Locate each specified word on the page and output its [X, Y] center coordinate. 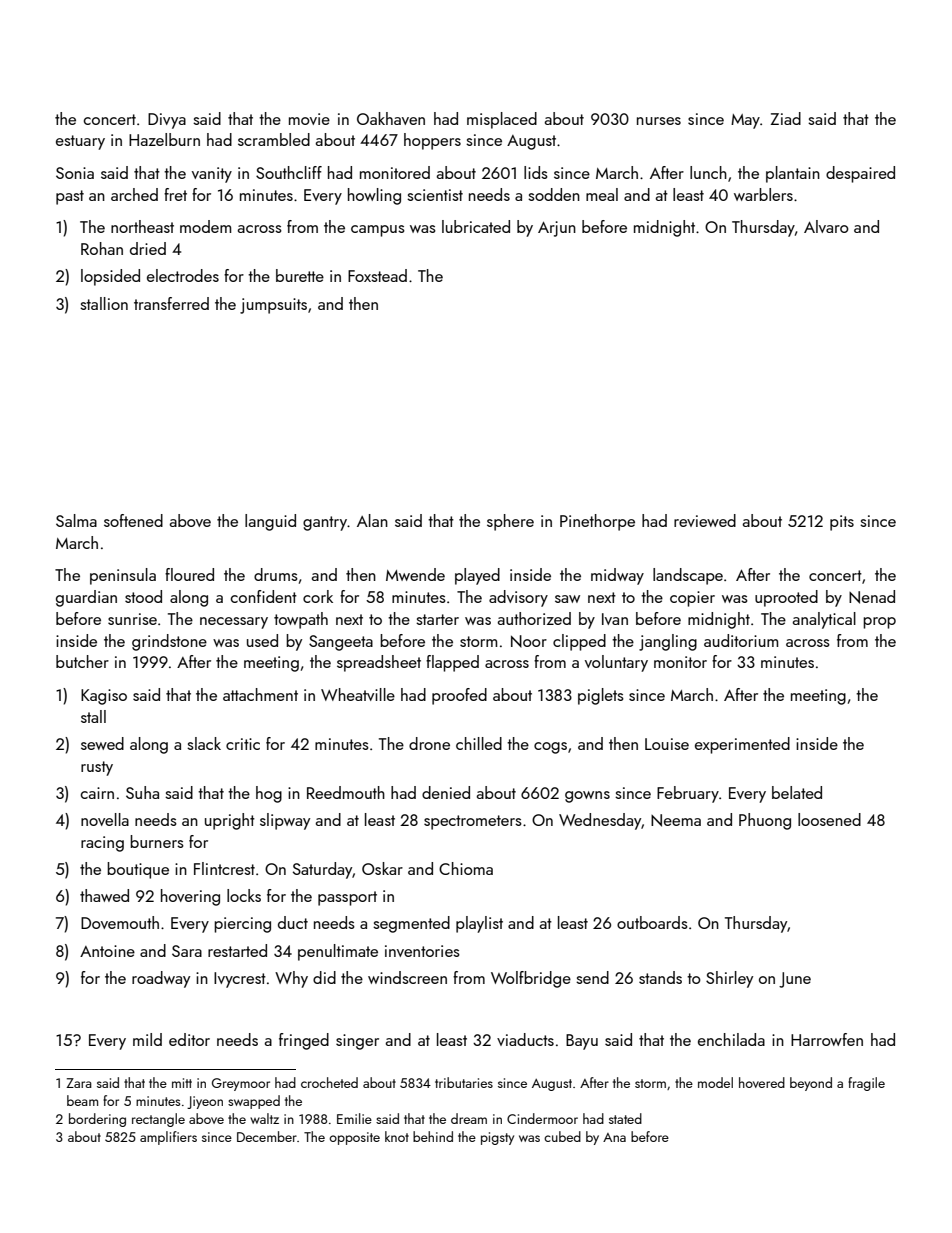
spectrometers [473, 822]
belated [797, 792]
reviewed [705, 520]
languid [270, 522]
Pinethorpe [597, 522]
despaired [860, 174]
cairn [97, 793]
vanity [212, 175]
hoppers [432, 141]
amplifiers [168, 1138]
